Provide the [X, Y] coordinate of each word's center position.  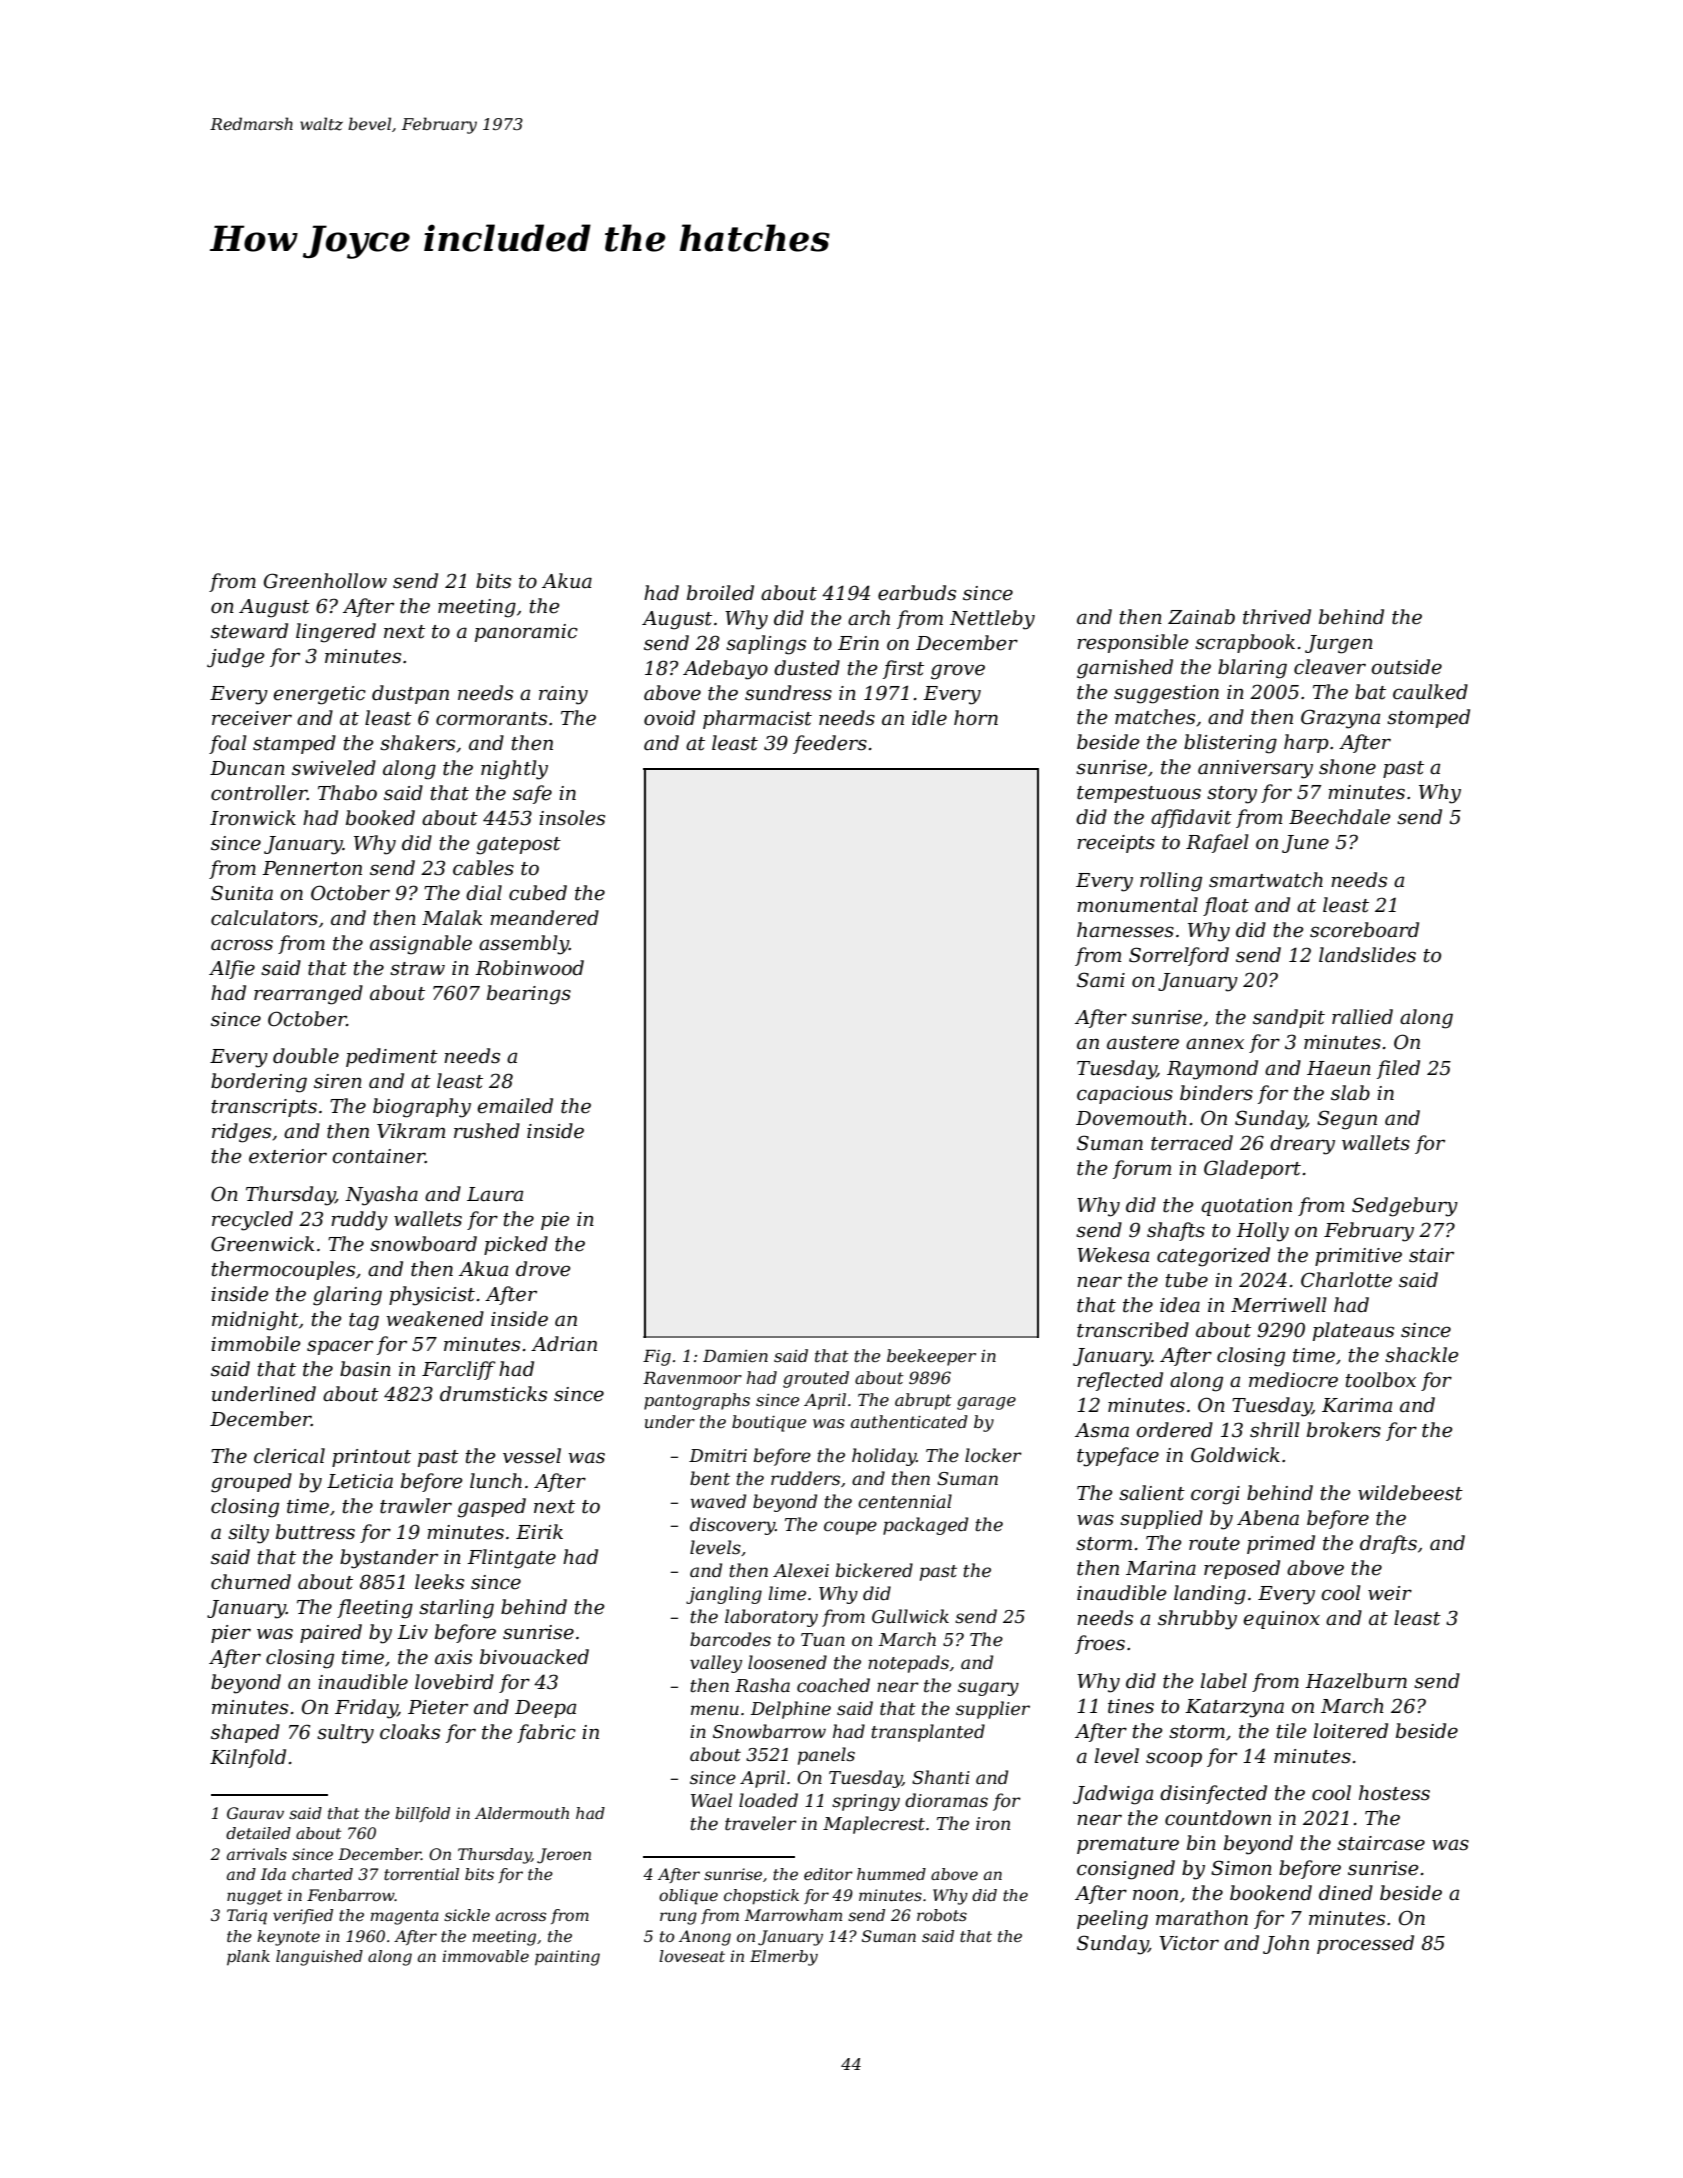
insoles [572, 818]
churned [251, 1582]
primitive [1358, 1257]
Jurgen [1339, 644]
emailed [515, 1106]
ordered [1174, 1430]
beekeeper [931, 1357]
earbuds [917, 593]
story [1232, 795]
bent [710, 1478]
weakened [435, 1319]
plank [248, 1958]
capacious [1125, 1095]
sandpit [1289, 1018]
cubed [538, 893]
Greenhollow [325, 581]
